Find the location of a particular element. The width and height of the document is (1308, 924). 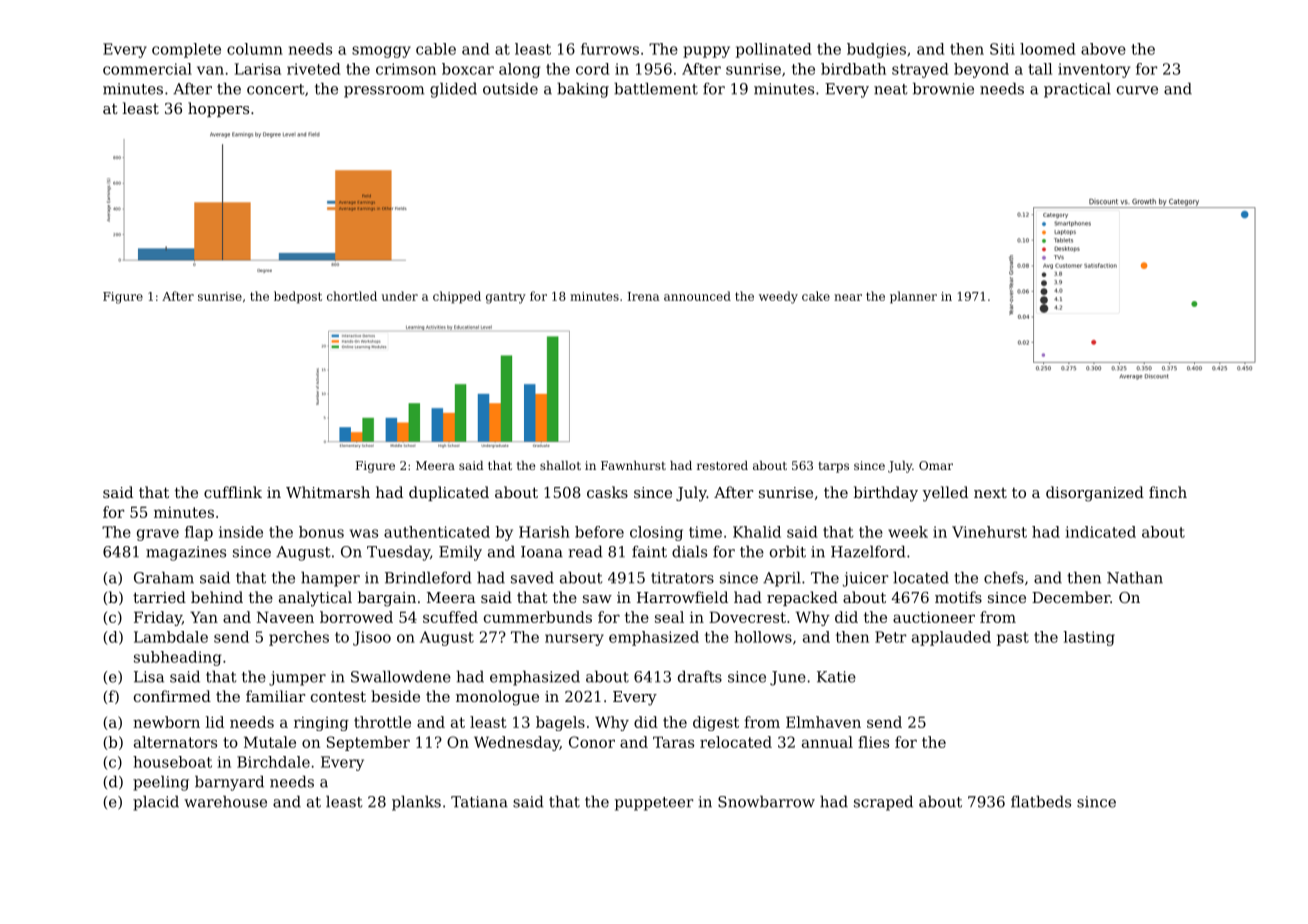

repacked is located at coordinates (802, 598).
